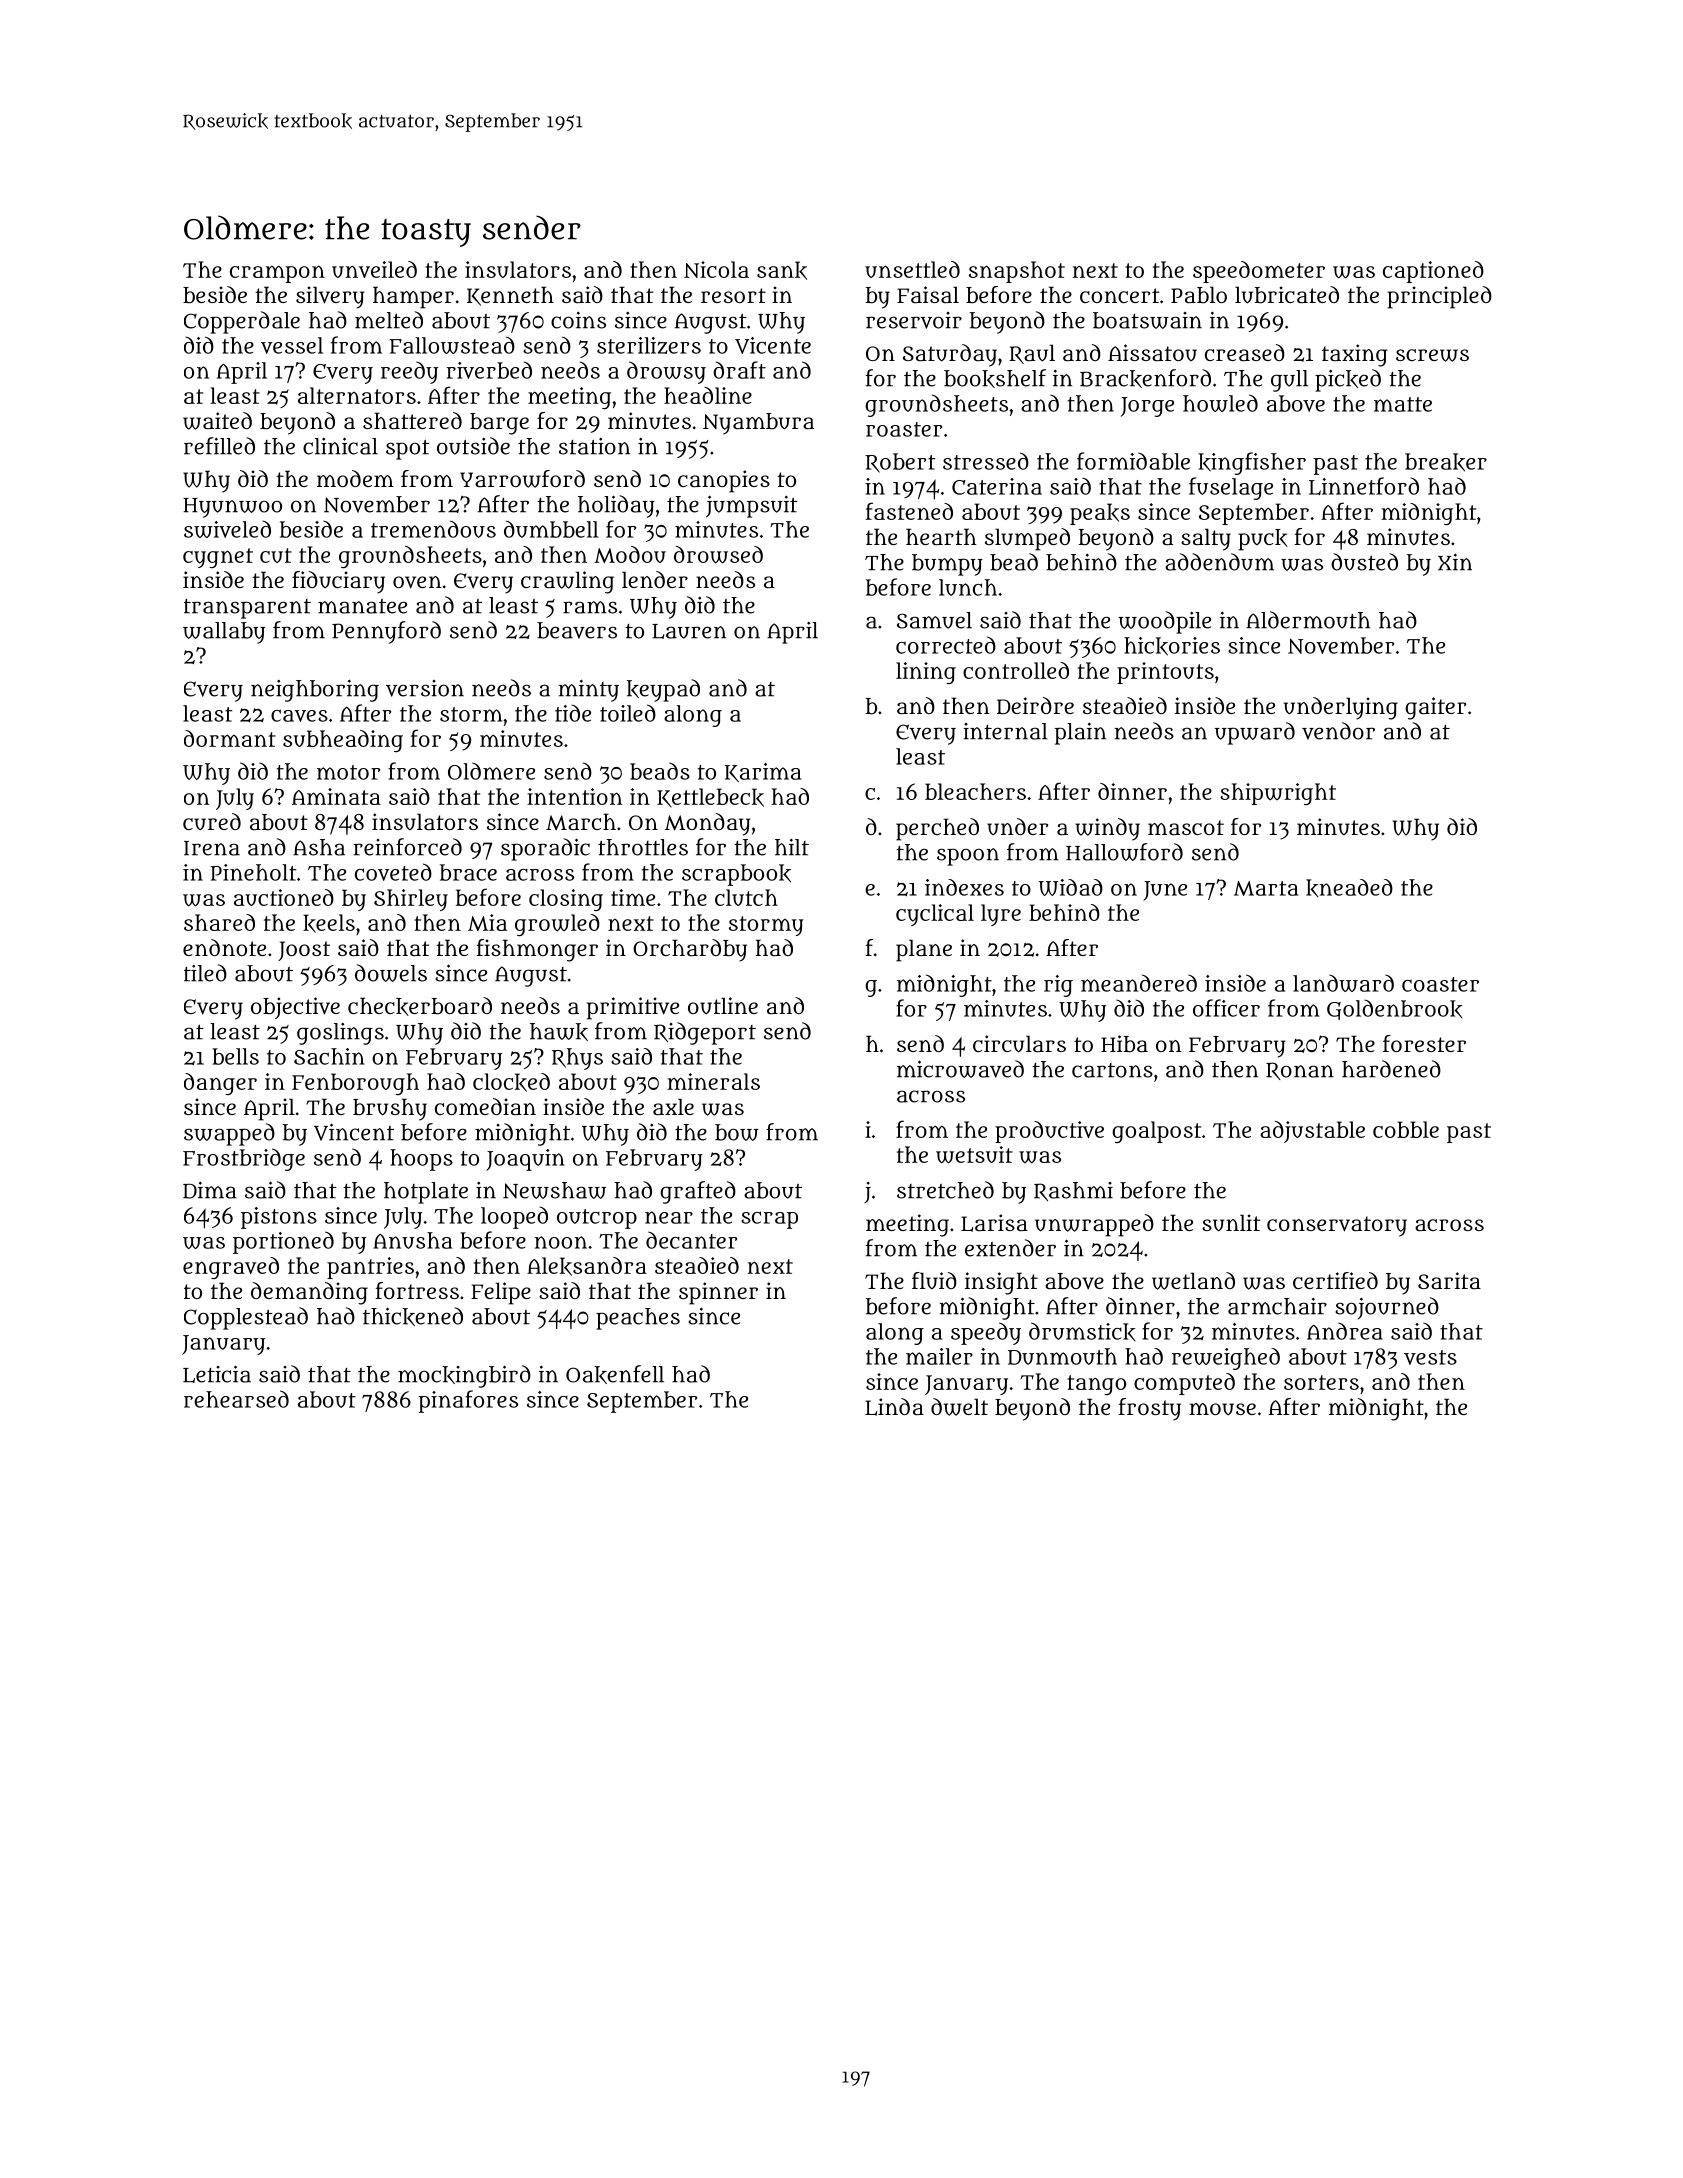  Describe the element at coordinates (1165, 891) in the document. I see `June` at that location.
